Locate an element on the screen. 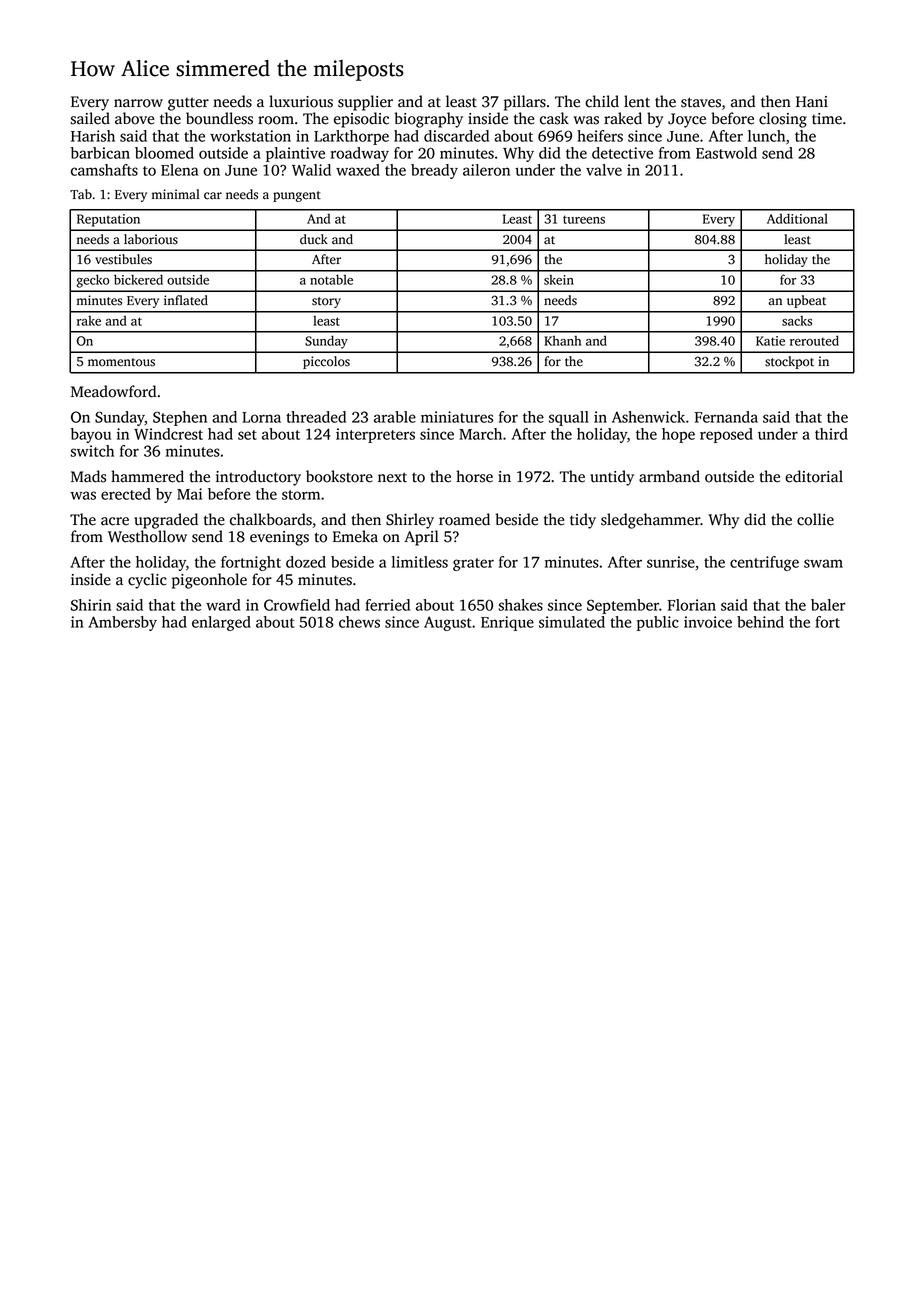 The image size is (924, 1308). luxurious is located at coordinates (301, 101).
